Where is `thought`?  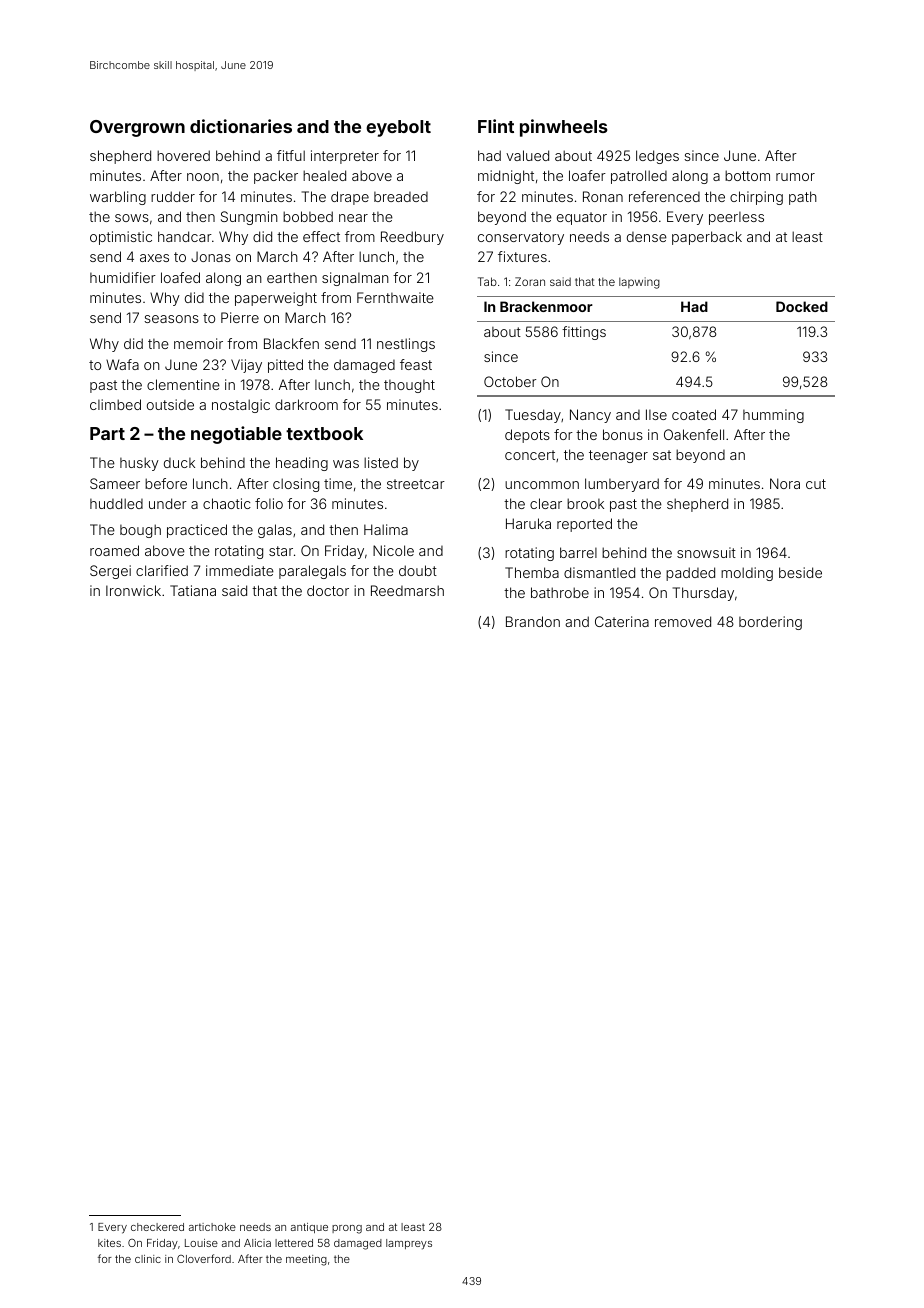 thought is located at coordinates (409, 386).
